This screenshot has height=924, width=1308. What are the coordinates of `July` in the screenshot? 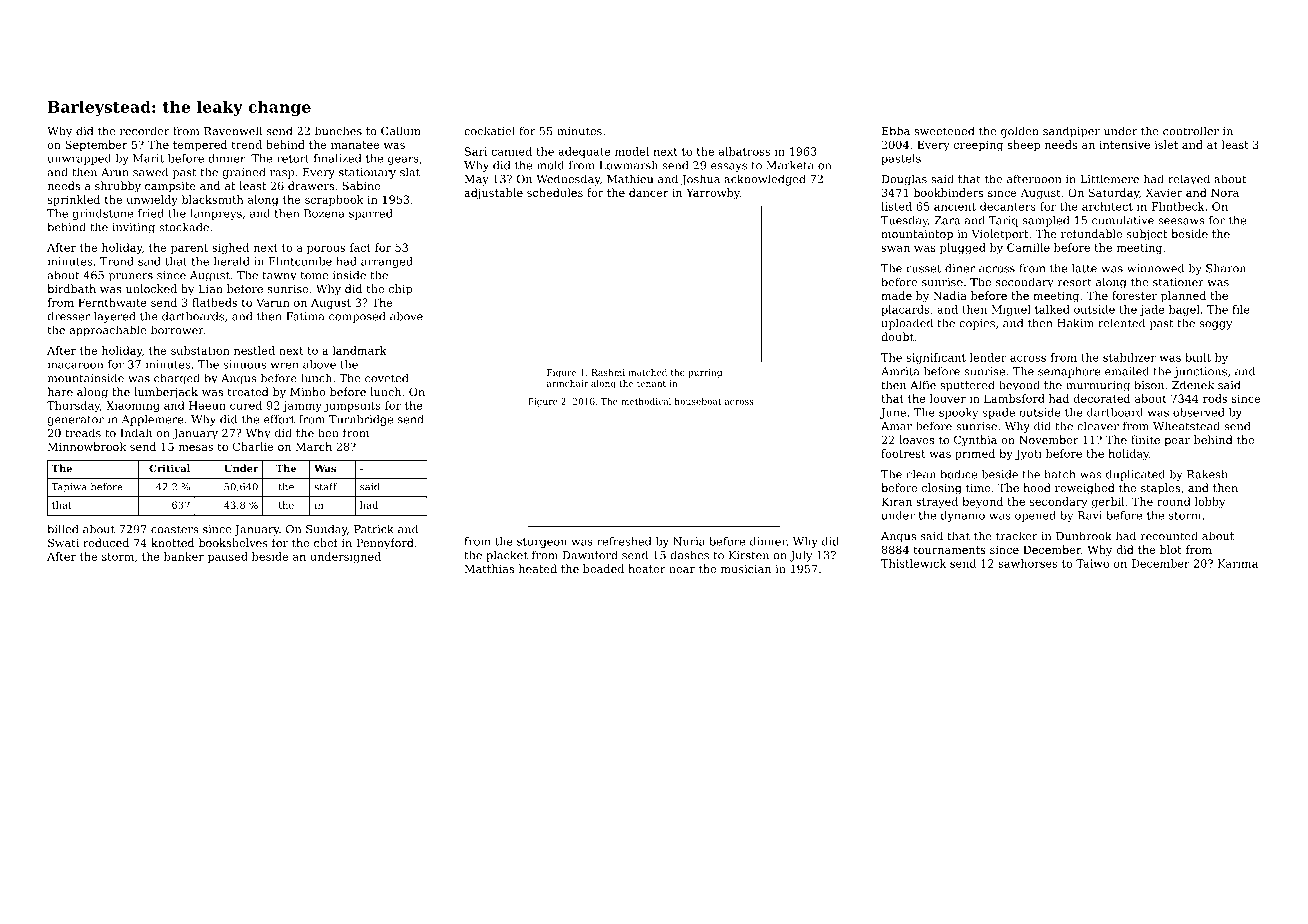 It's located at (801, 556).
